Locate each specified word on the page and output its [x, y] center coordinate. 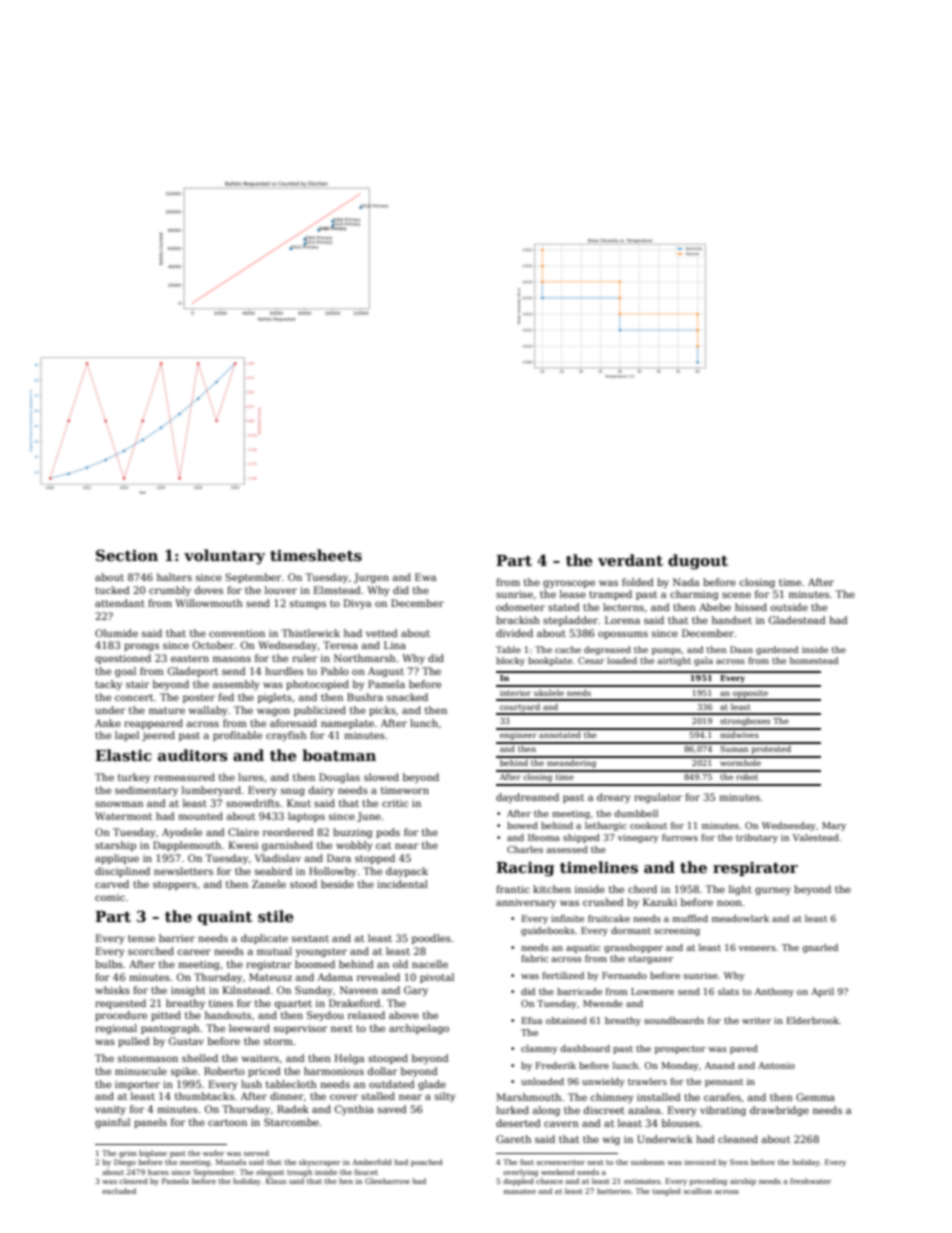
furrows [680, 837]
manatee [520, 1191]
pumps [666, 651]
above [404, 1015]
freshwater [811, 1181]
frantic [513, 889]
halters [174, 577]
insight [188, 991]
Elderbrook [813, 1020]
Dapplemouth [187, 846]
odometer [520, 607]
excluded [119, 1191]
